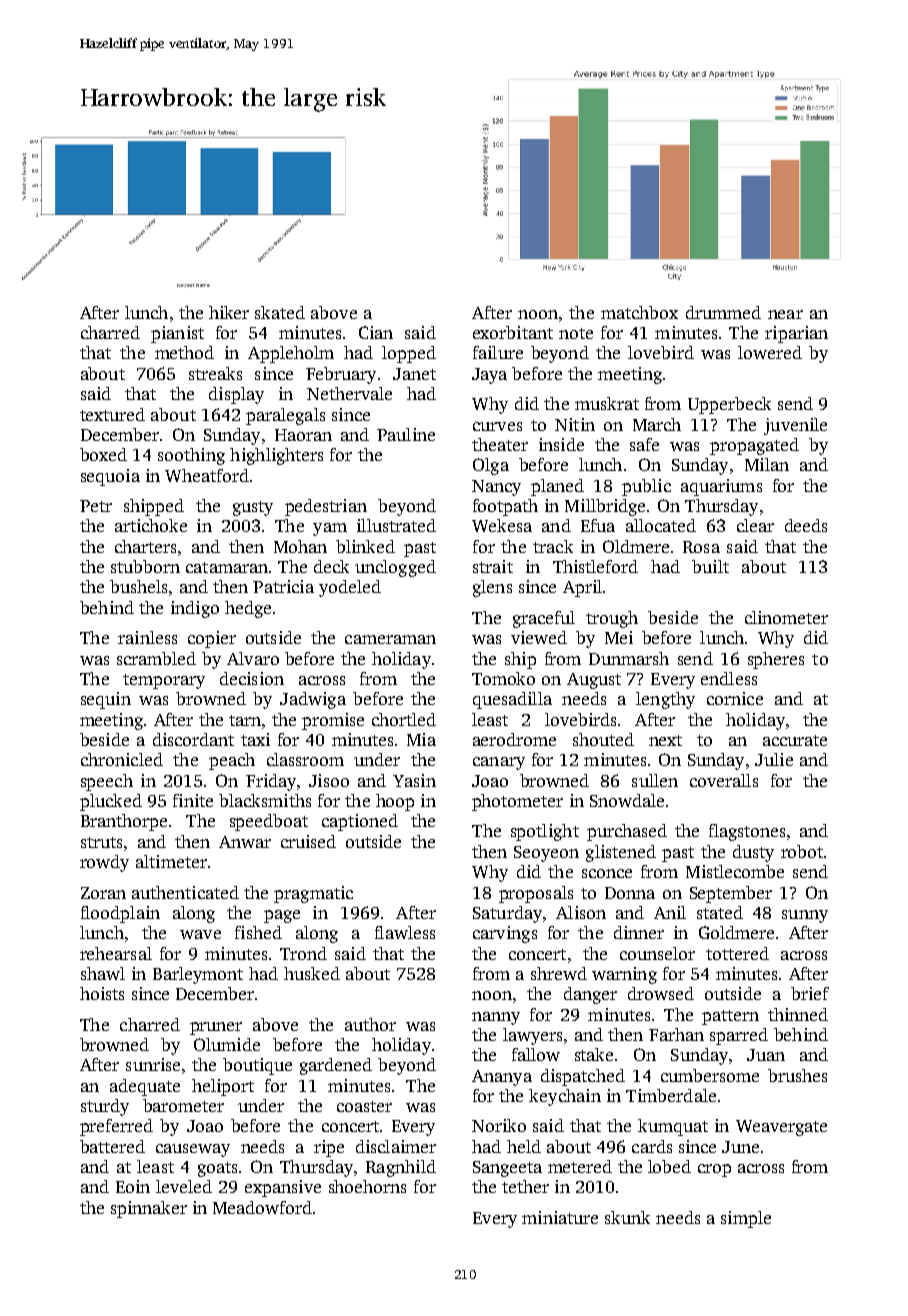  Describe the element at coordinates (376, 332) in the image. I see `Cian` at that location.
